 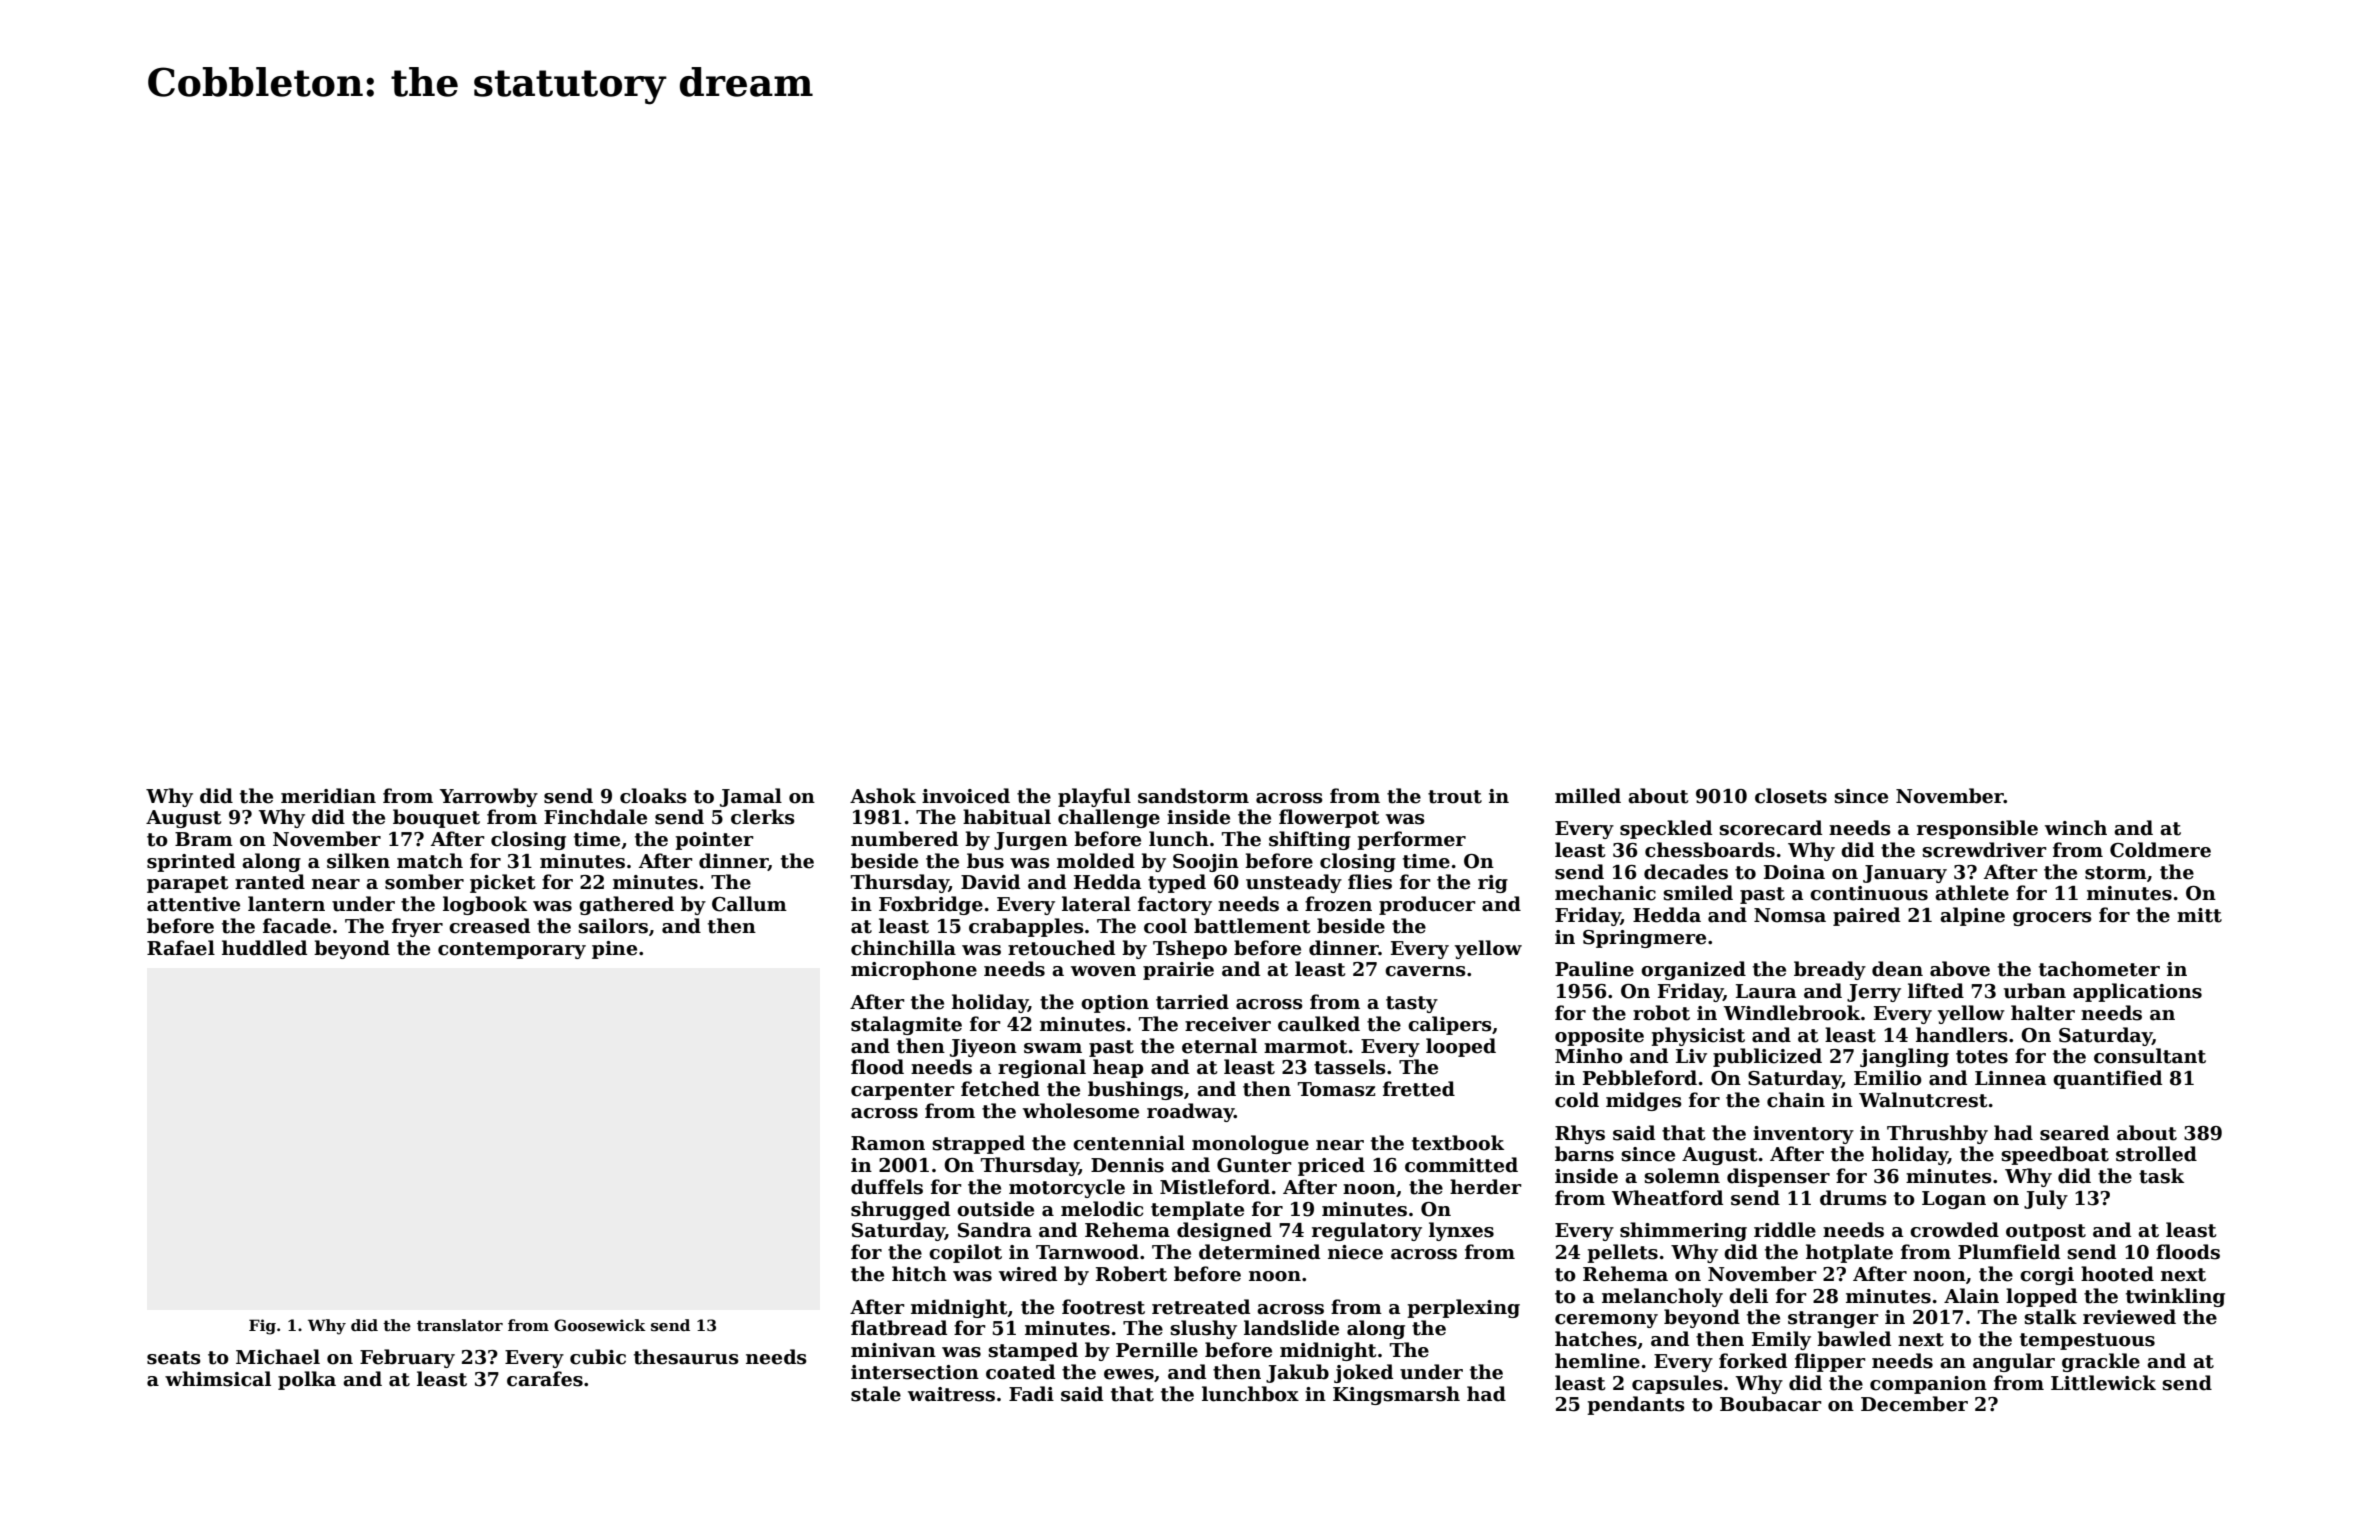 What do you see at coordinates (181, 948) in the screenshot?
I see `Rafael` at bounding box center [181, 948].
